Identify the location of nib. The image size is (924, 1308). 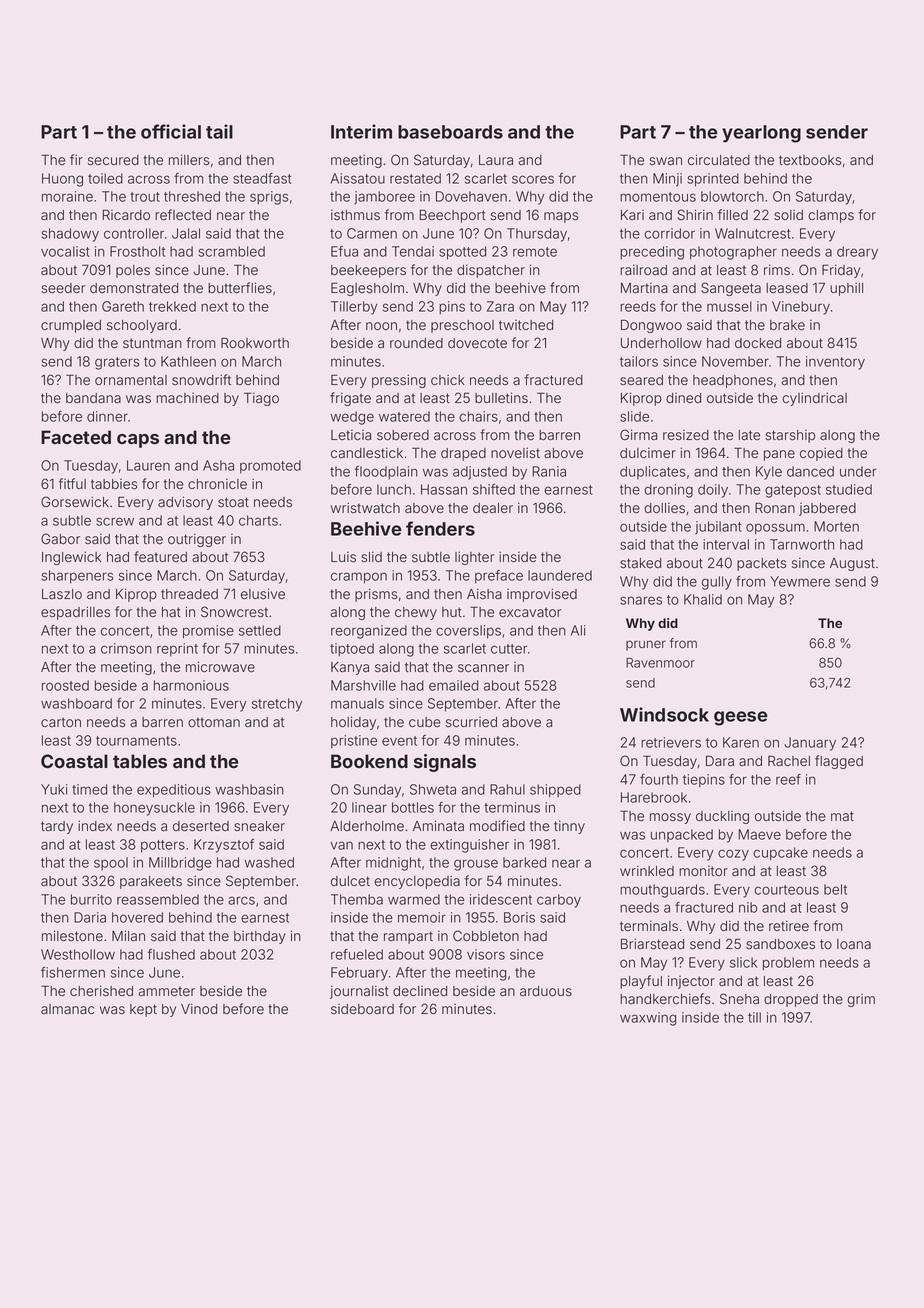
(748, 907).
